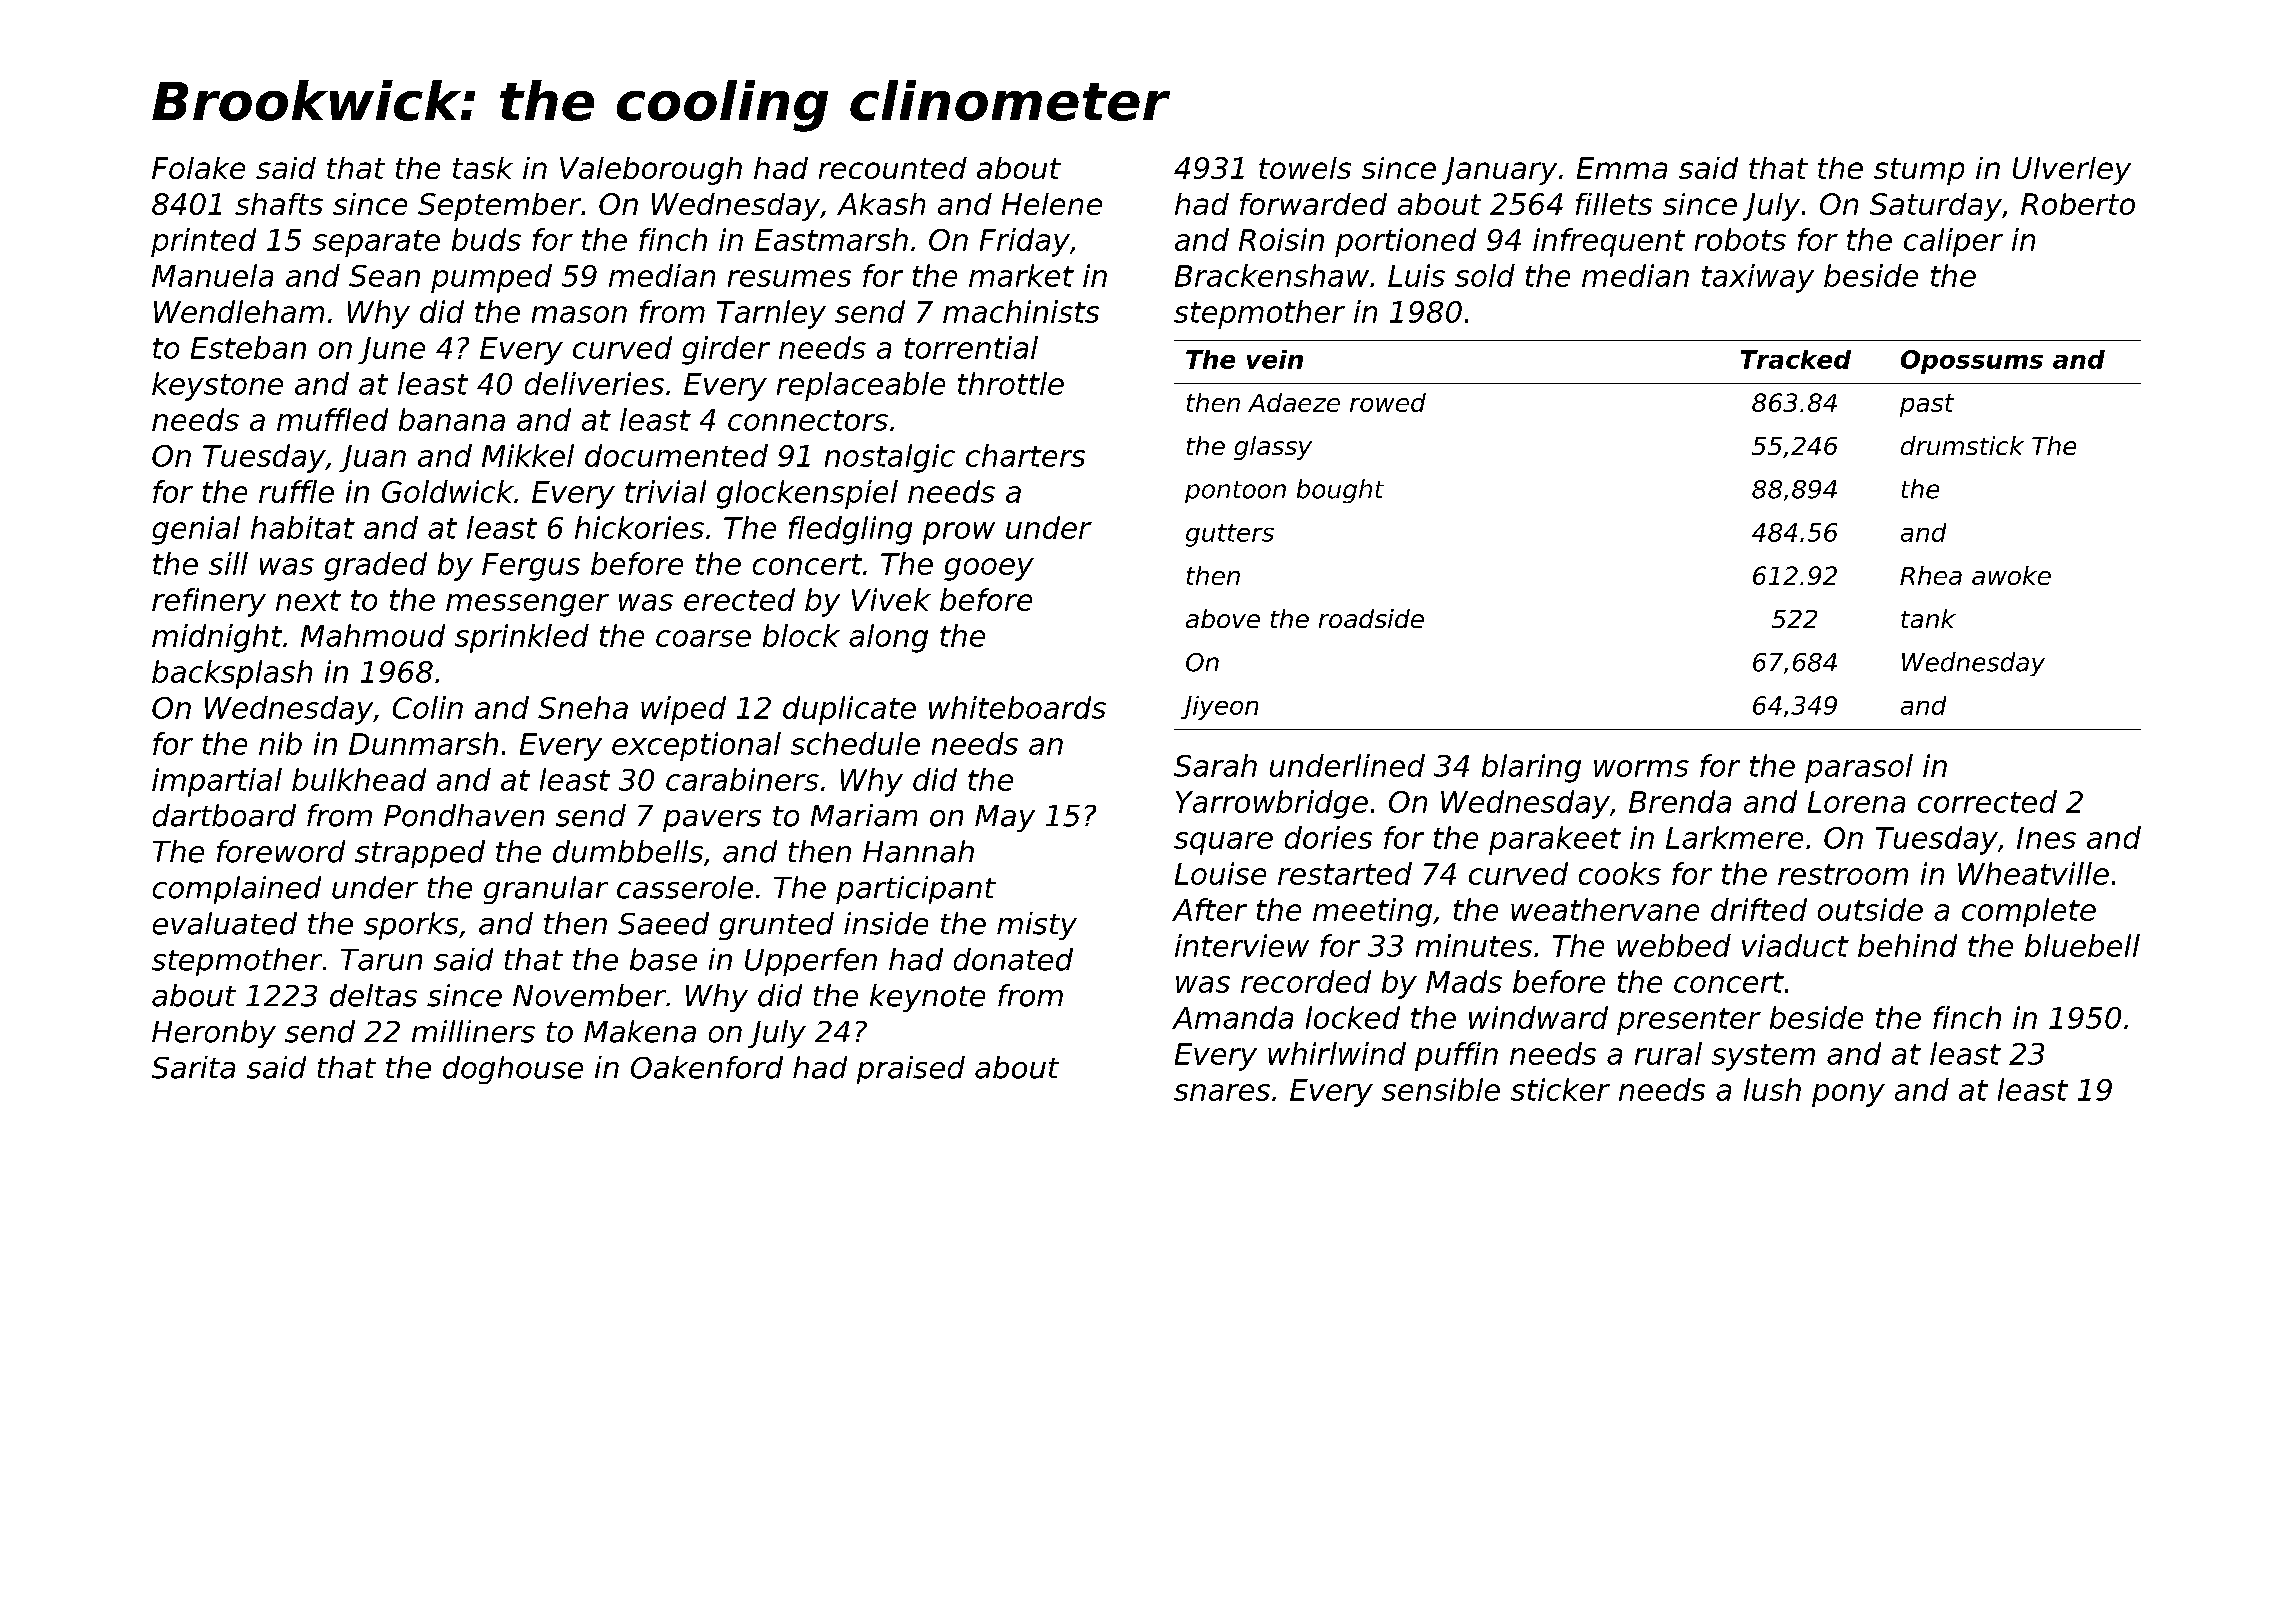  What do you see at coordinates (1734, 837) in the document?
I see `Larkmere` at bounding box center [1734, 837].
